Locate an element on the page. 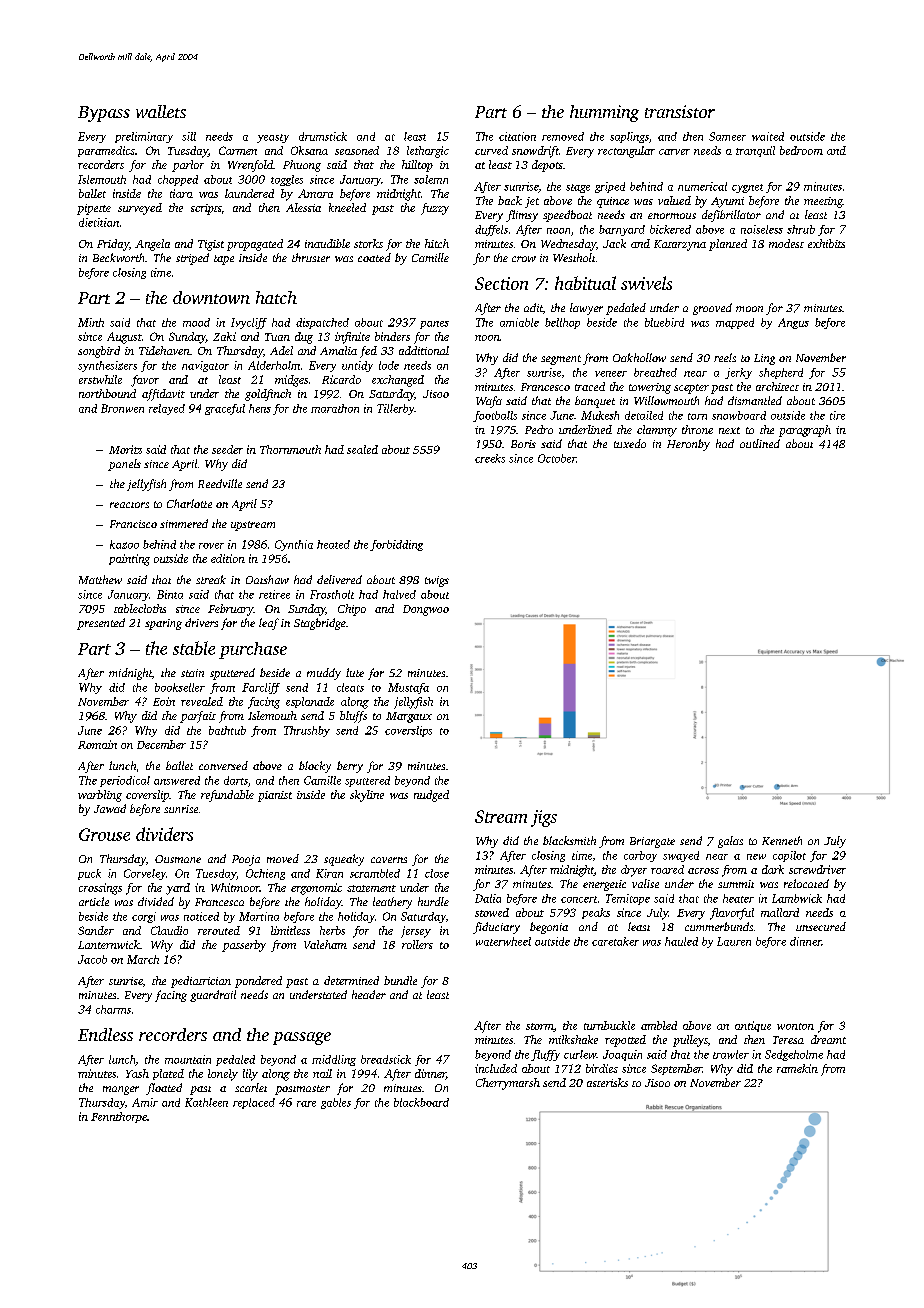  Bypass is located at coordinates (104, 114).
